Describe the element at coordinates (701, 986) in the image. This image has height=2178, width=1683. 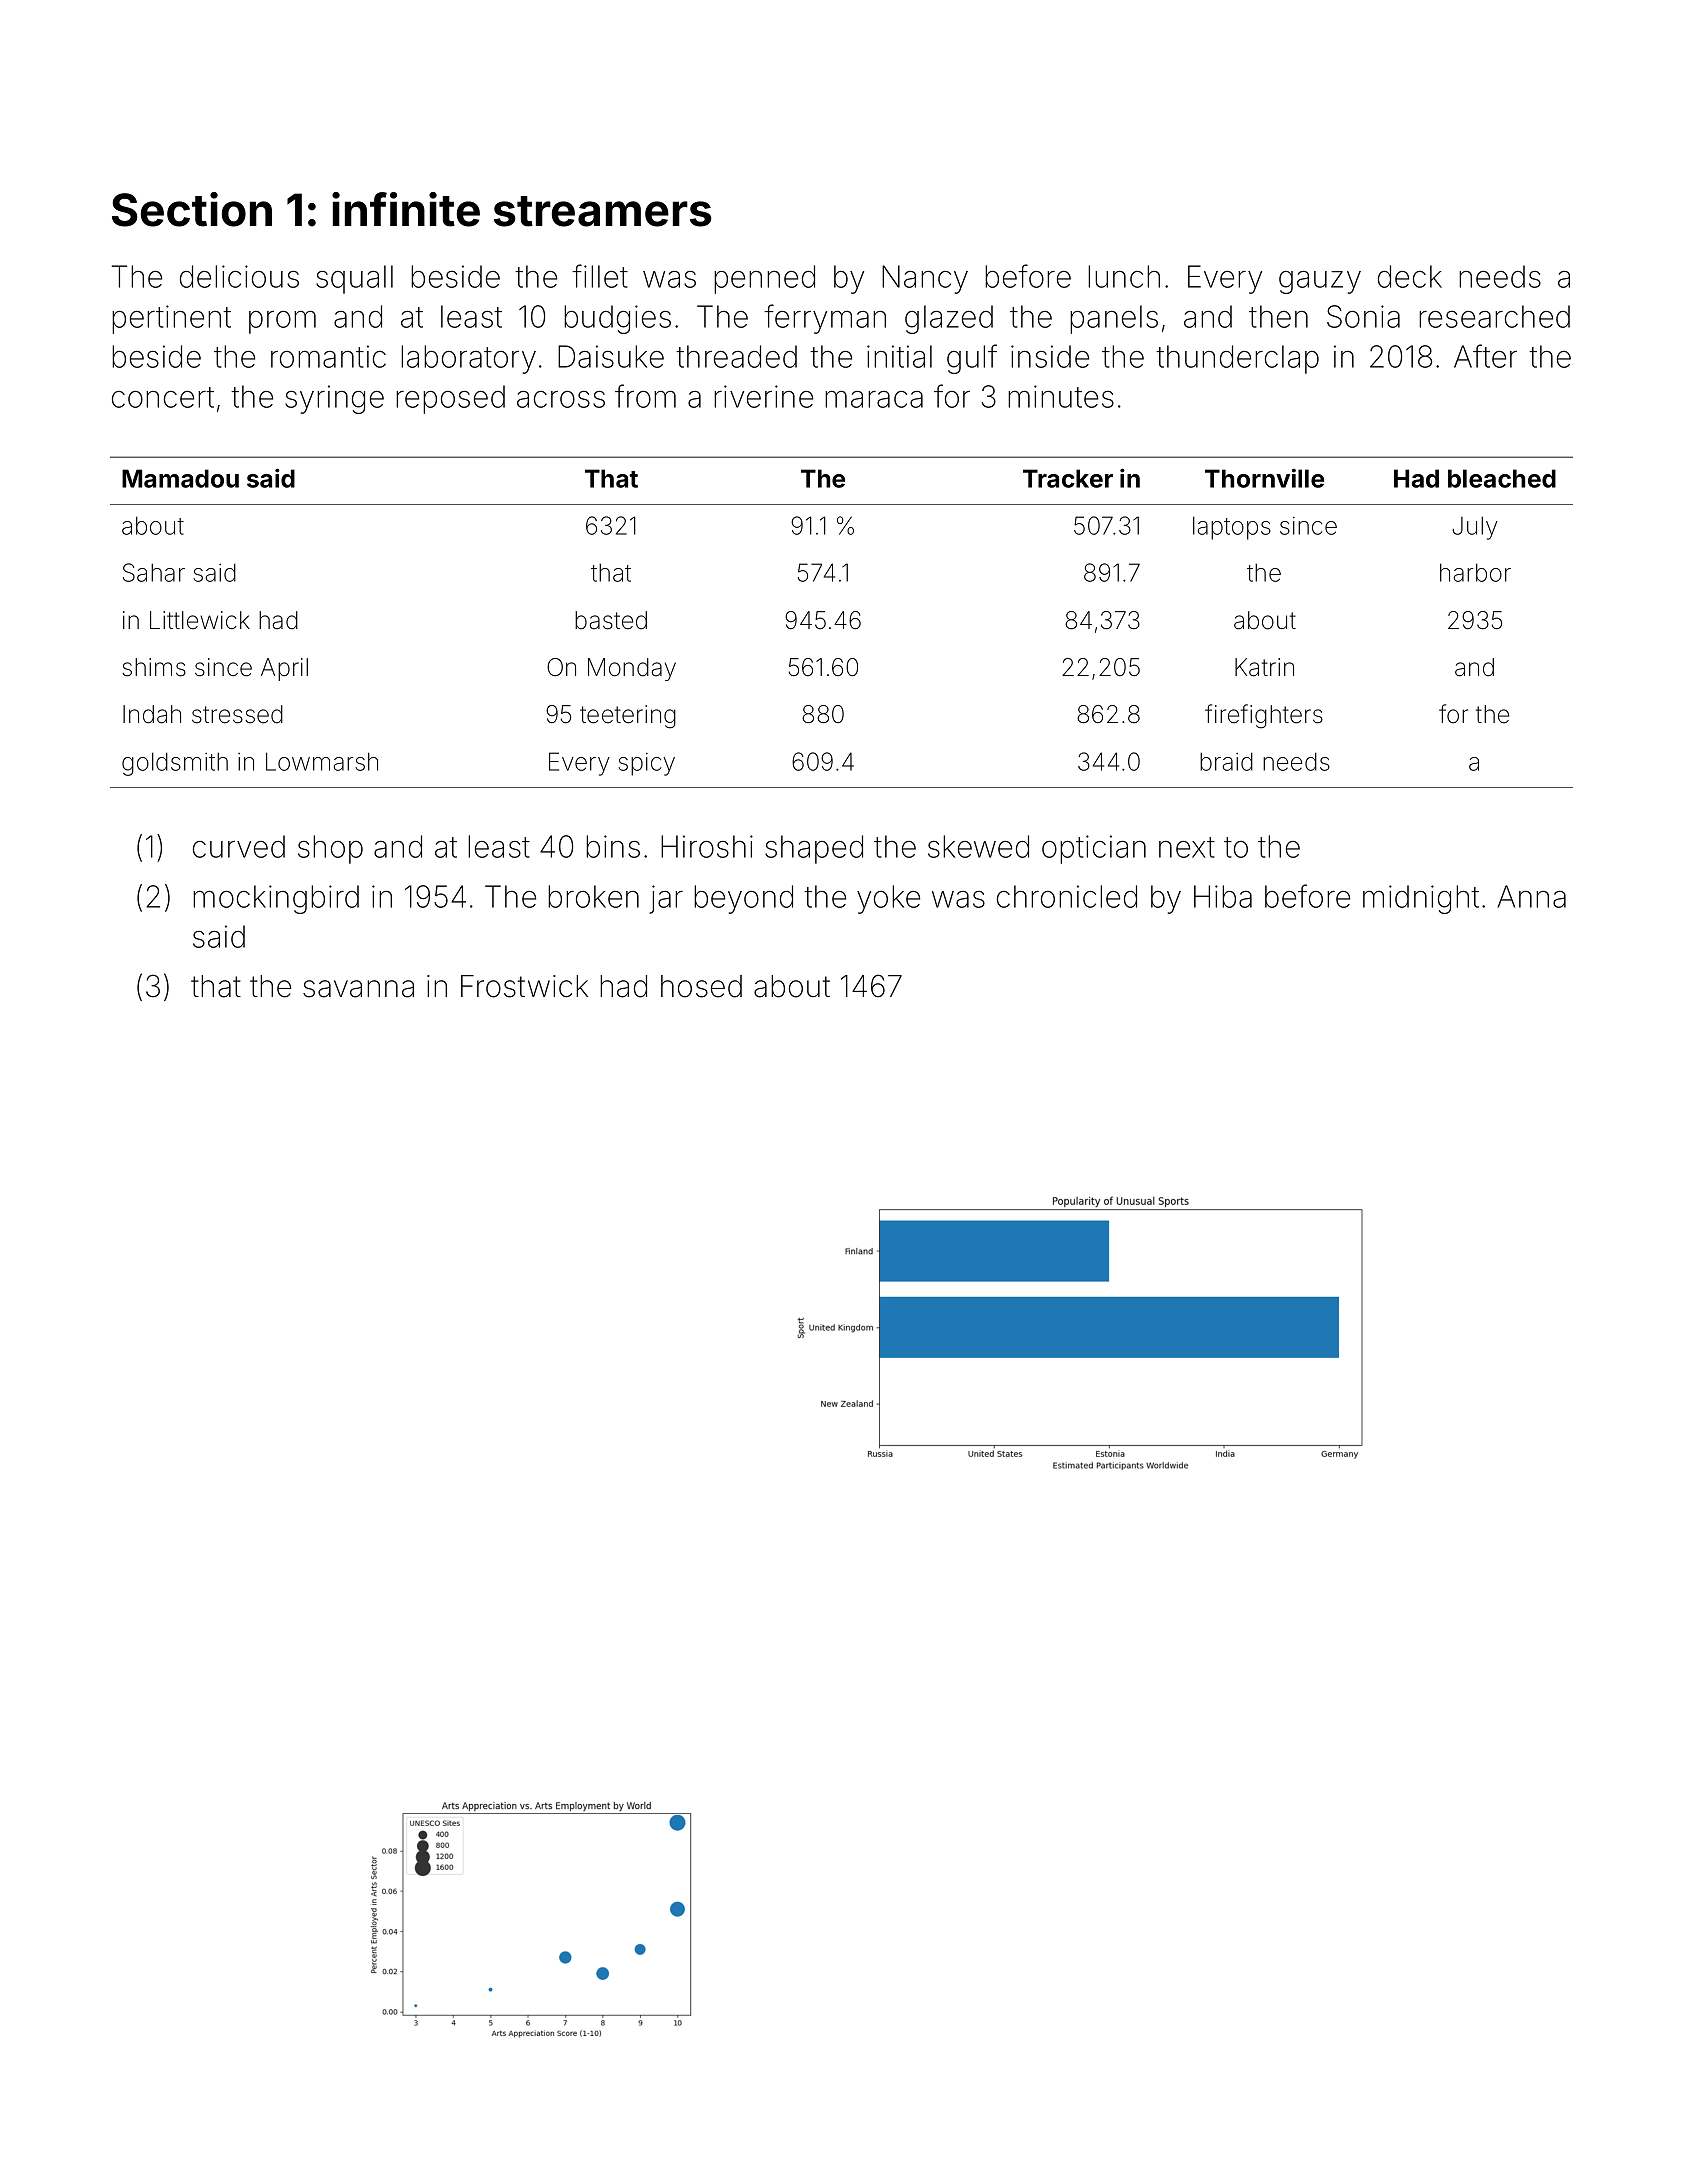
I see `hosed` at that location.
